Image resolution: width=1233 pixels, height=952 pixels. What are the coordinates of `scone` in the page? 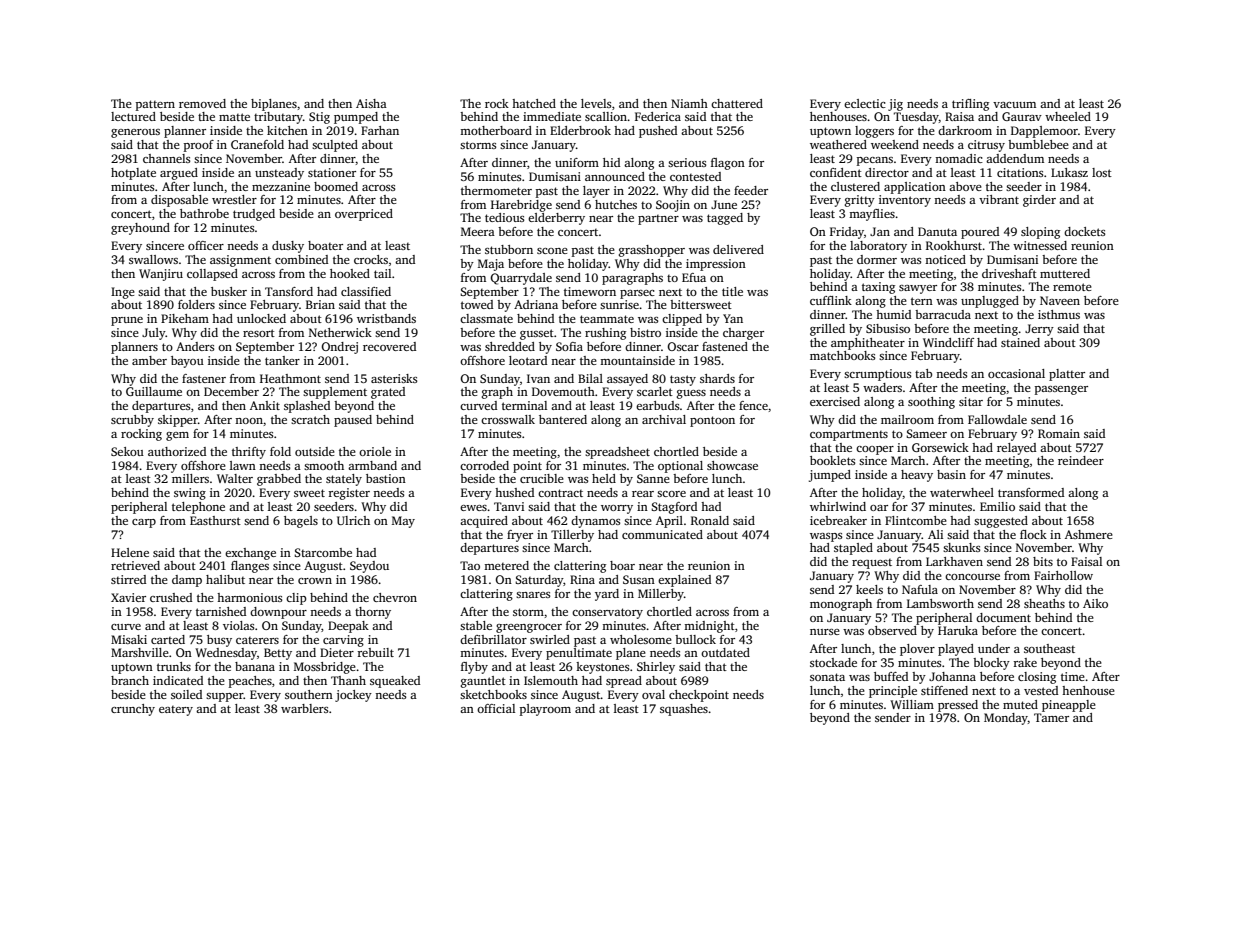 It's located at (552, 251).
